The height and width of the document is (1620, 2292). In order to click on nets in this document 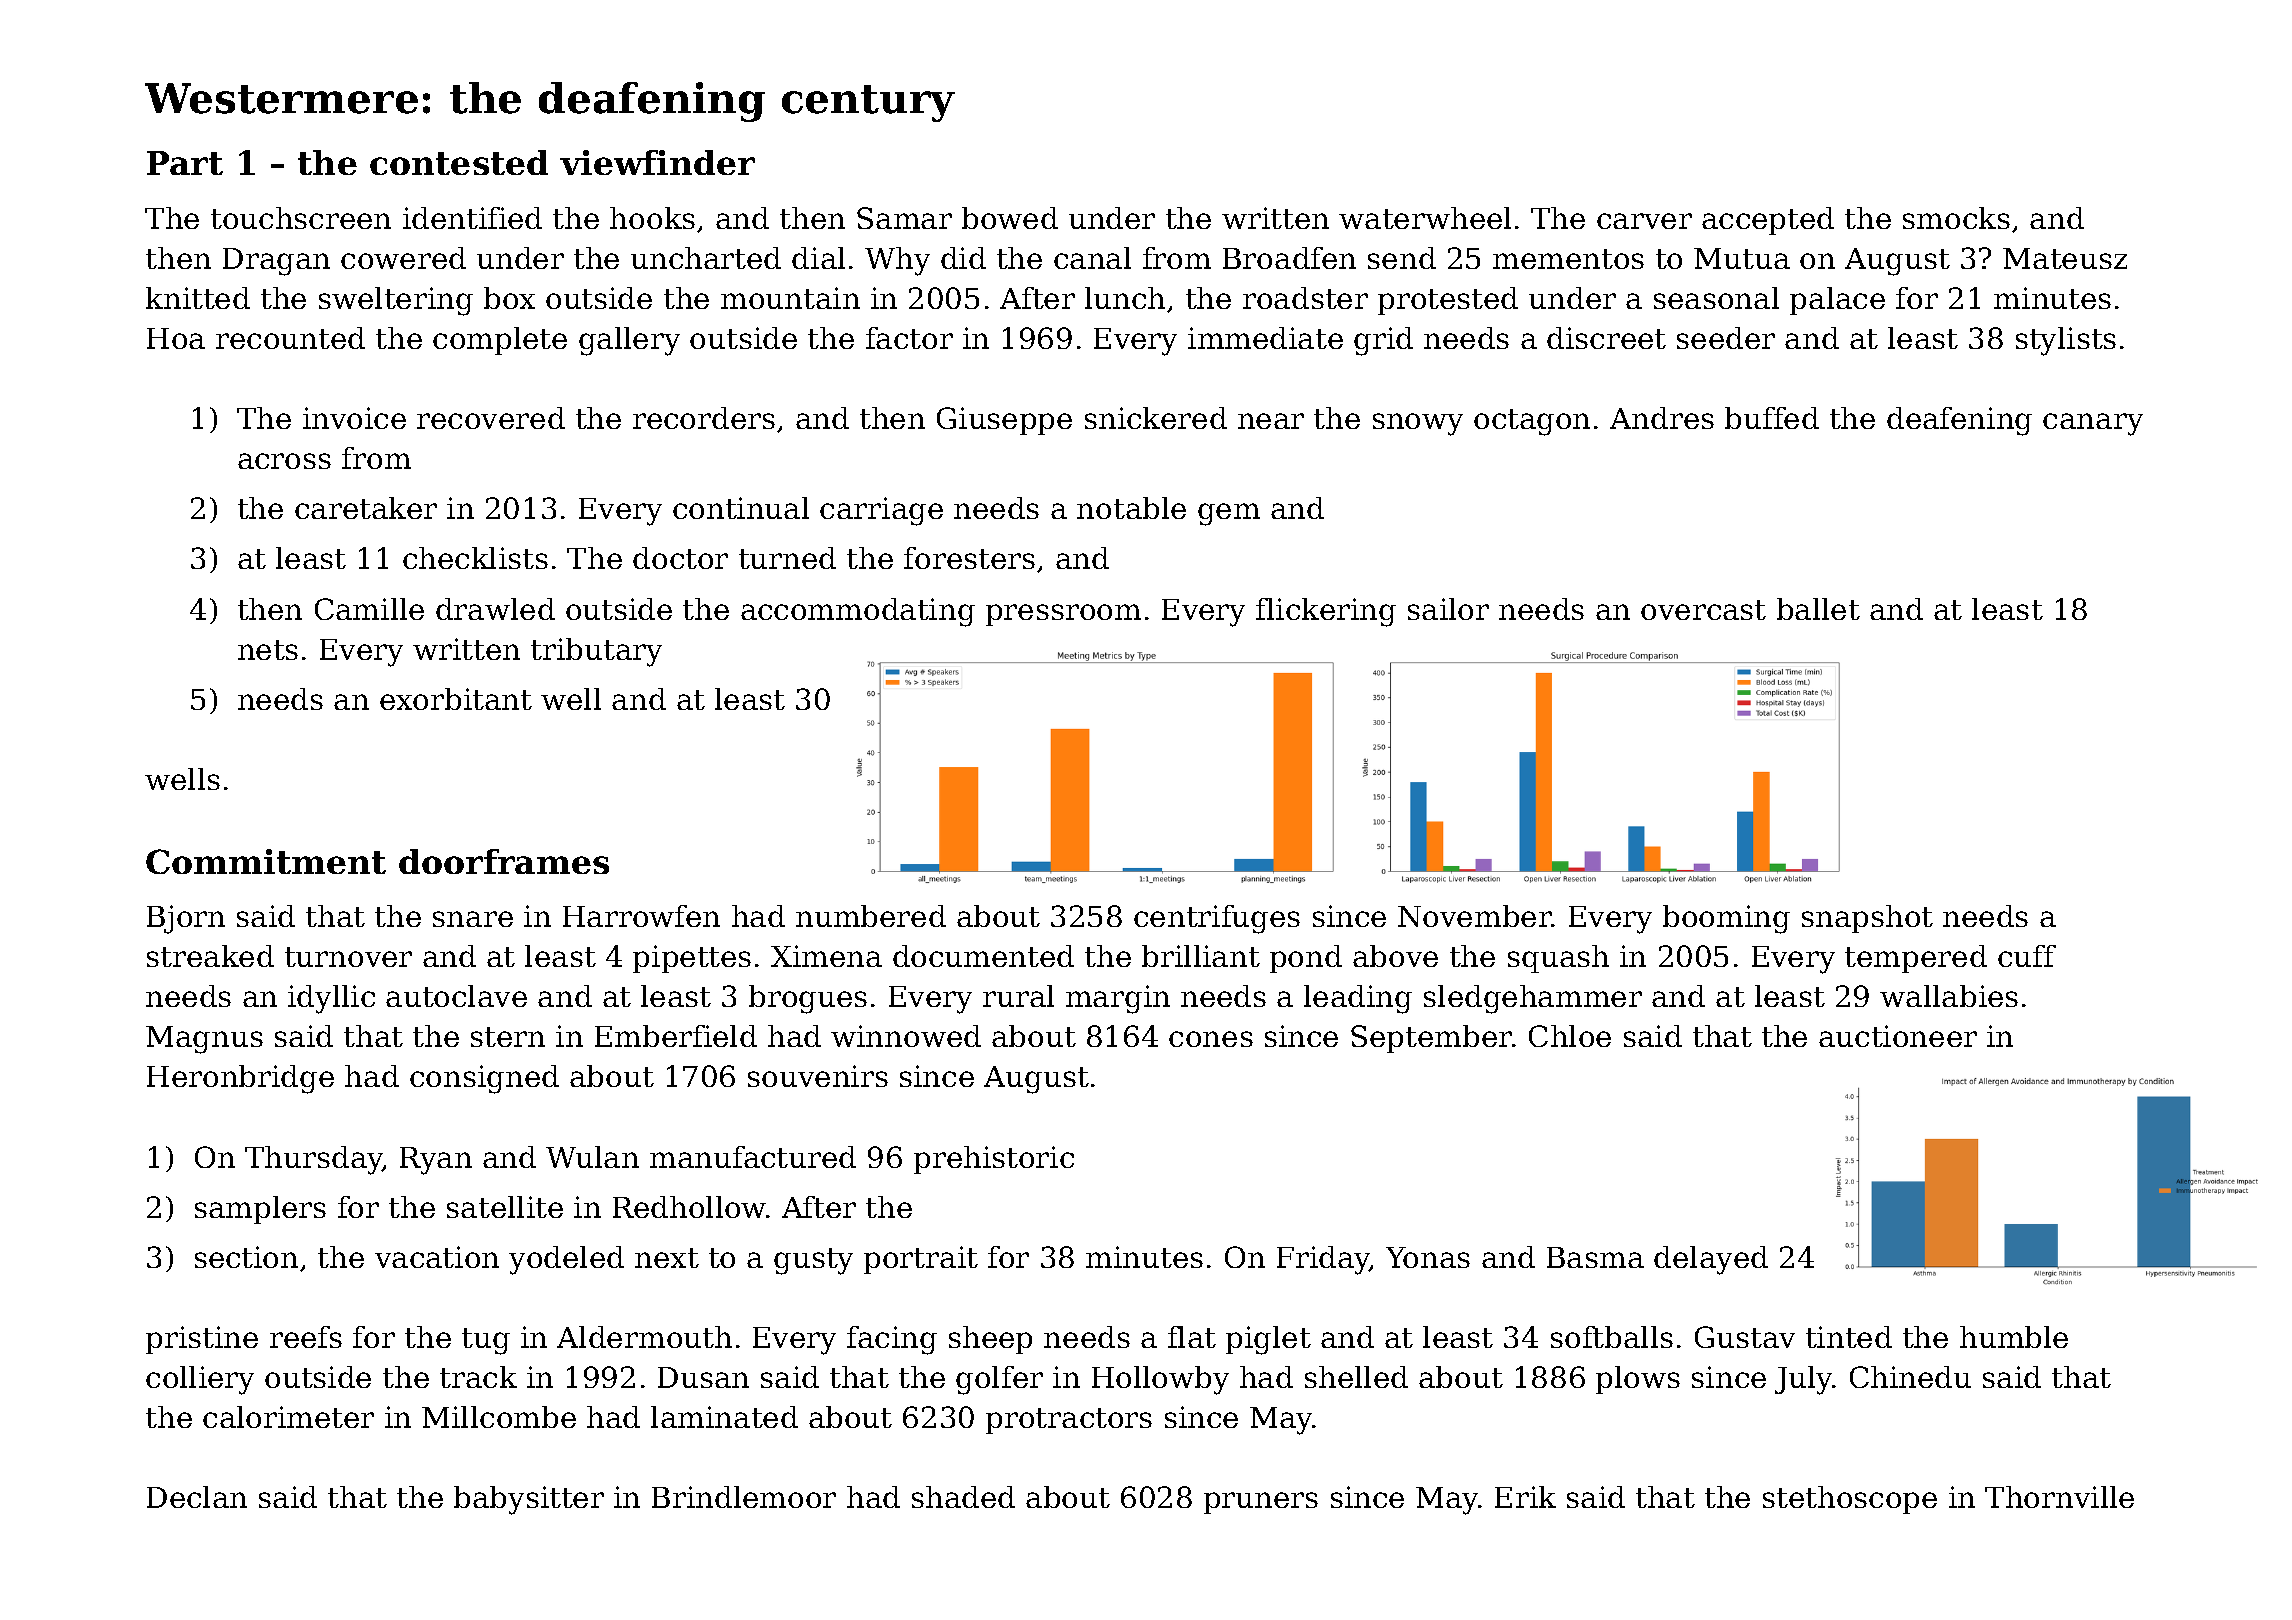, I will do `click(268, 650)`.
